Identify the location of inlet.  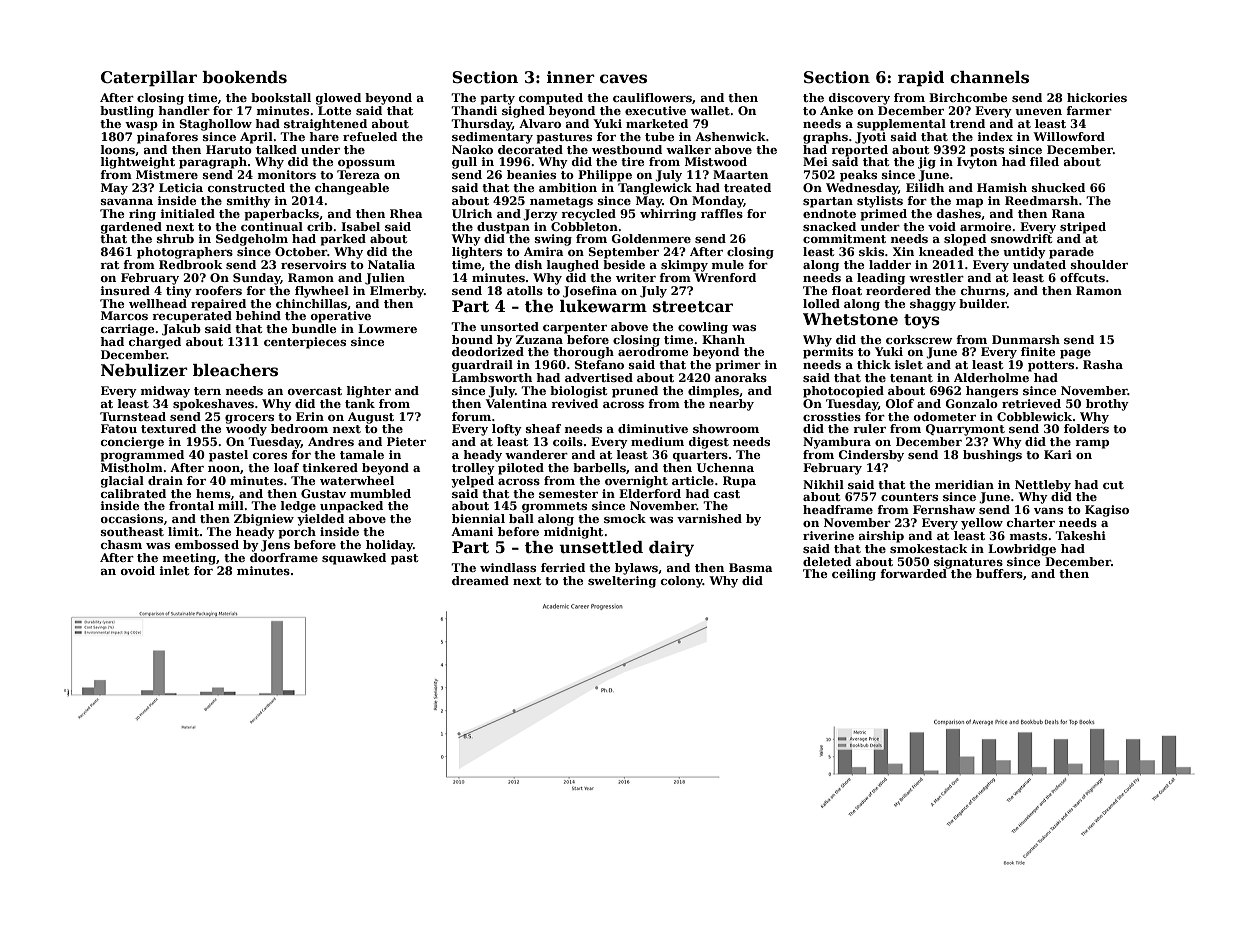
(174, 570).
